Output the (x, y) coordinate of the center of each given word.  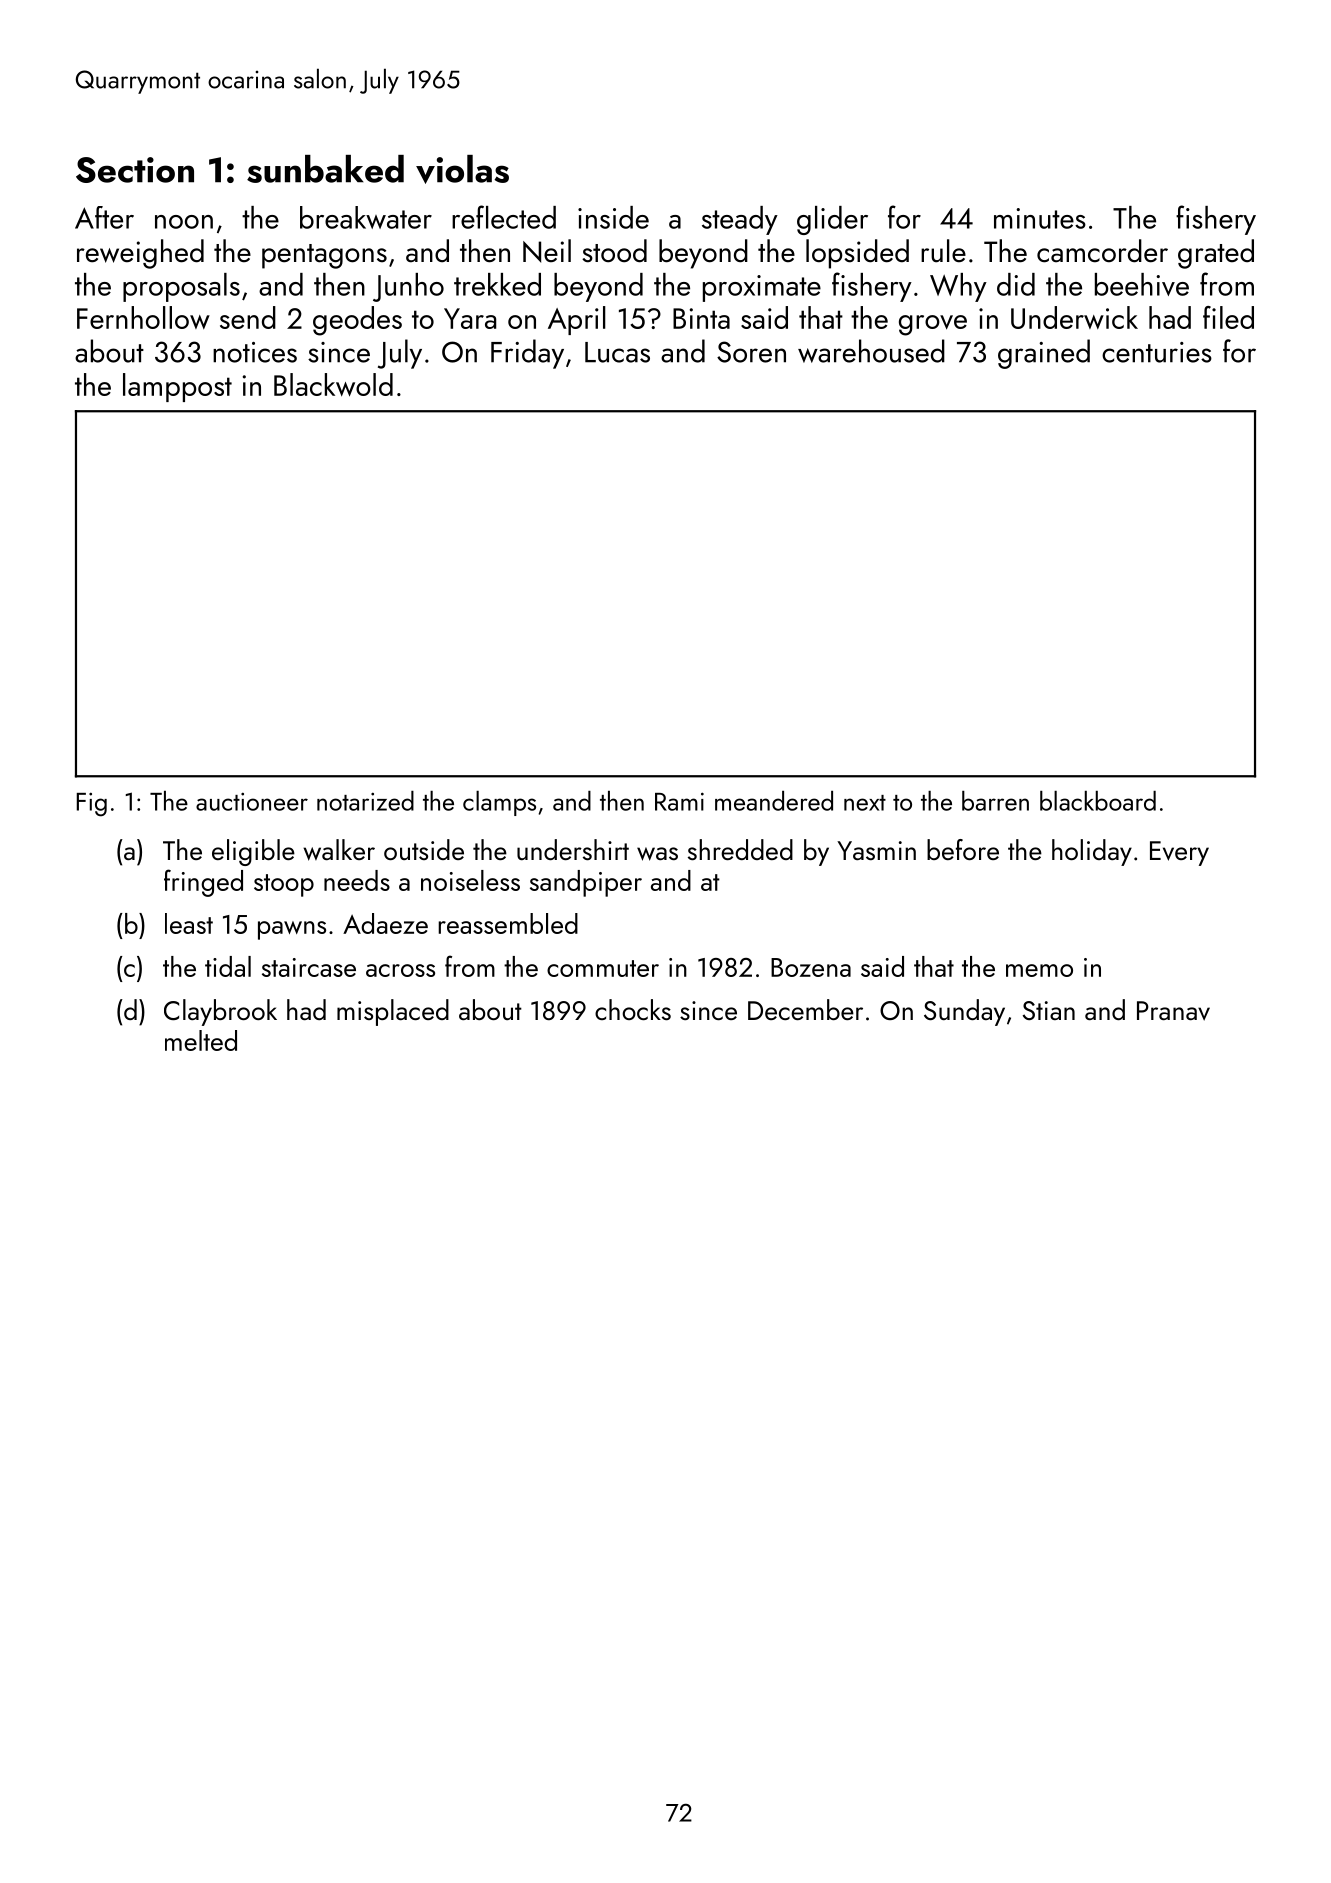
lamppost (177, 387)
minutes (1040, 218)
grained (1044, 354)
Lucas (617, 352)
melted (201, 1040)
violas (462, 169)
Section (135, 170)
